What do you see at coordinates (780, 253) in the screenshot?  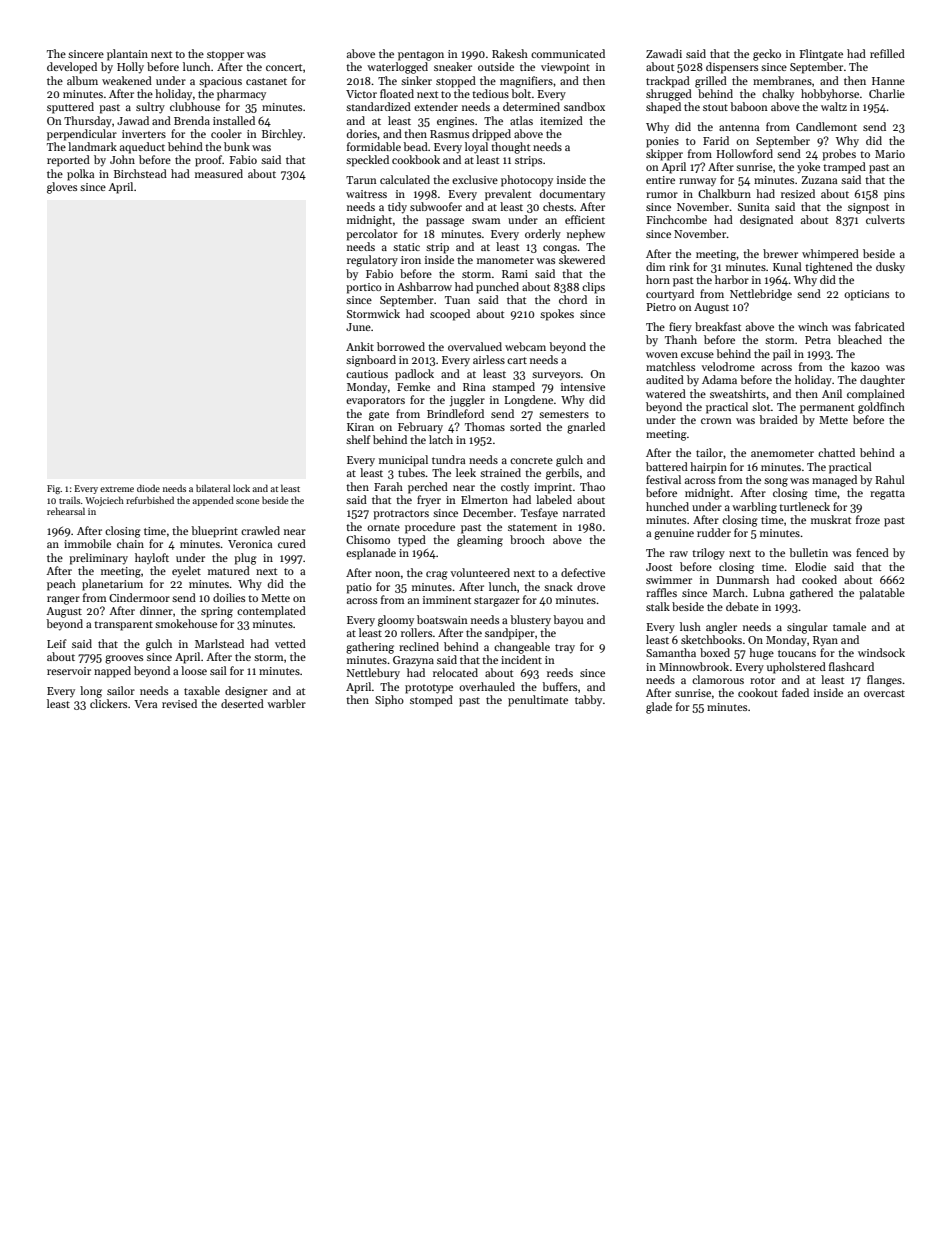 I see `brewer` at bounding box center [780, 253].
